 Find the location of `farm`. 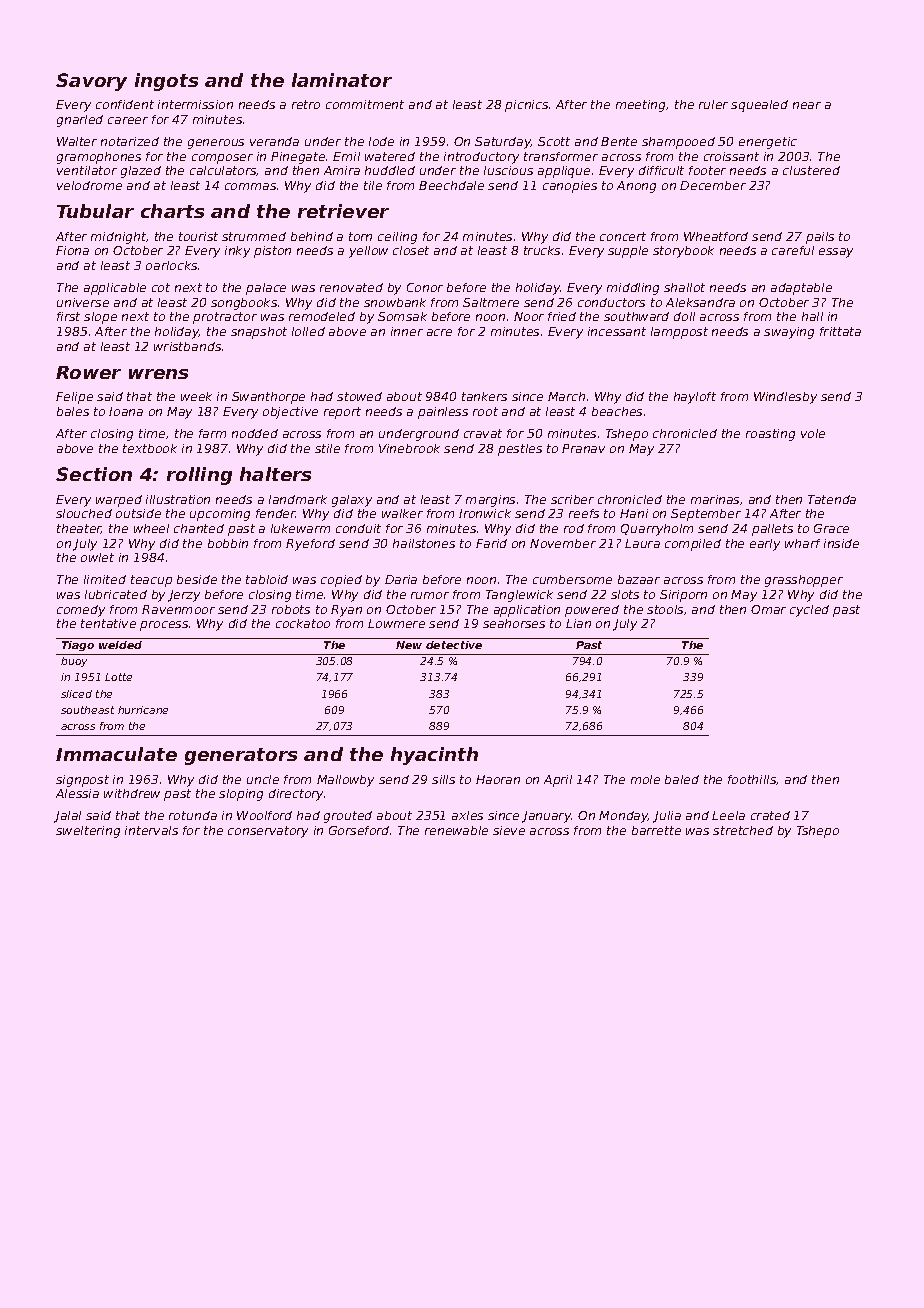

farm is located at coordinates (212, 433).
